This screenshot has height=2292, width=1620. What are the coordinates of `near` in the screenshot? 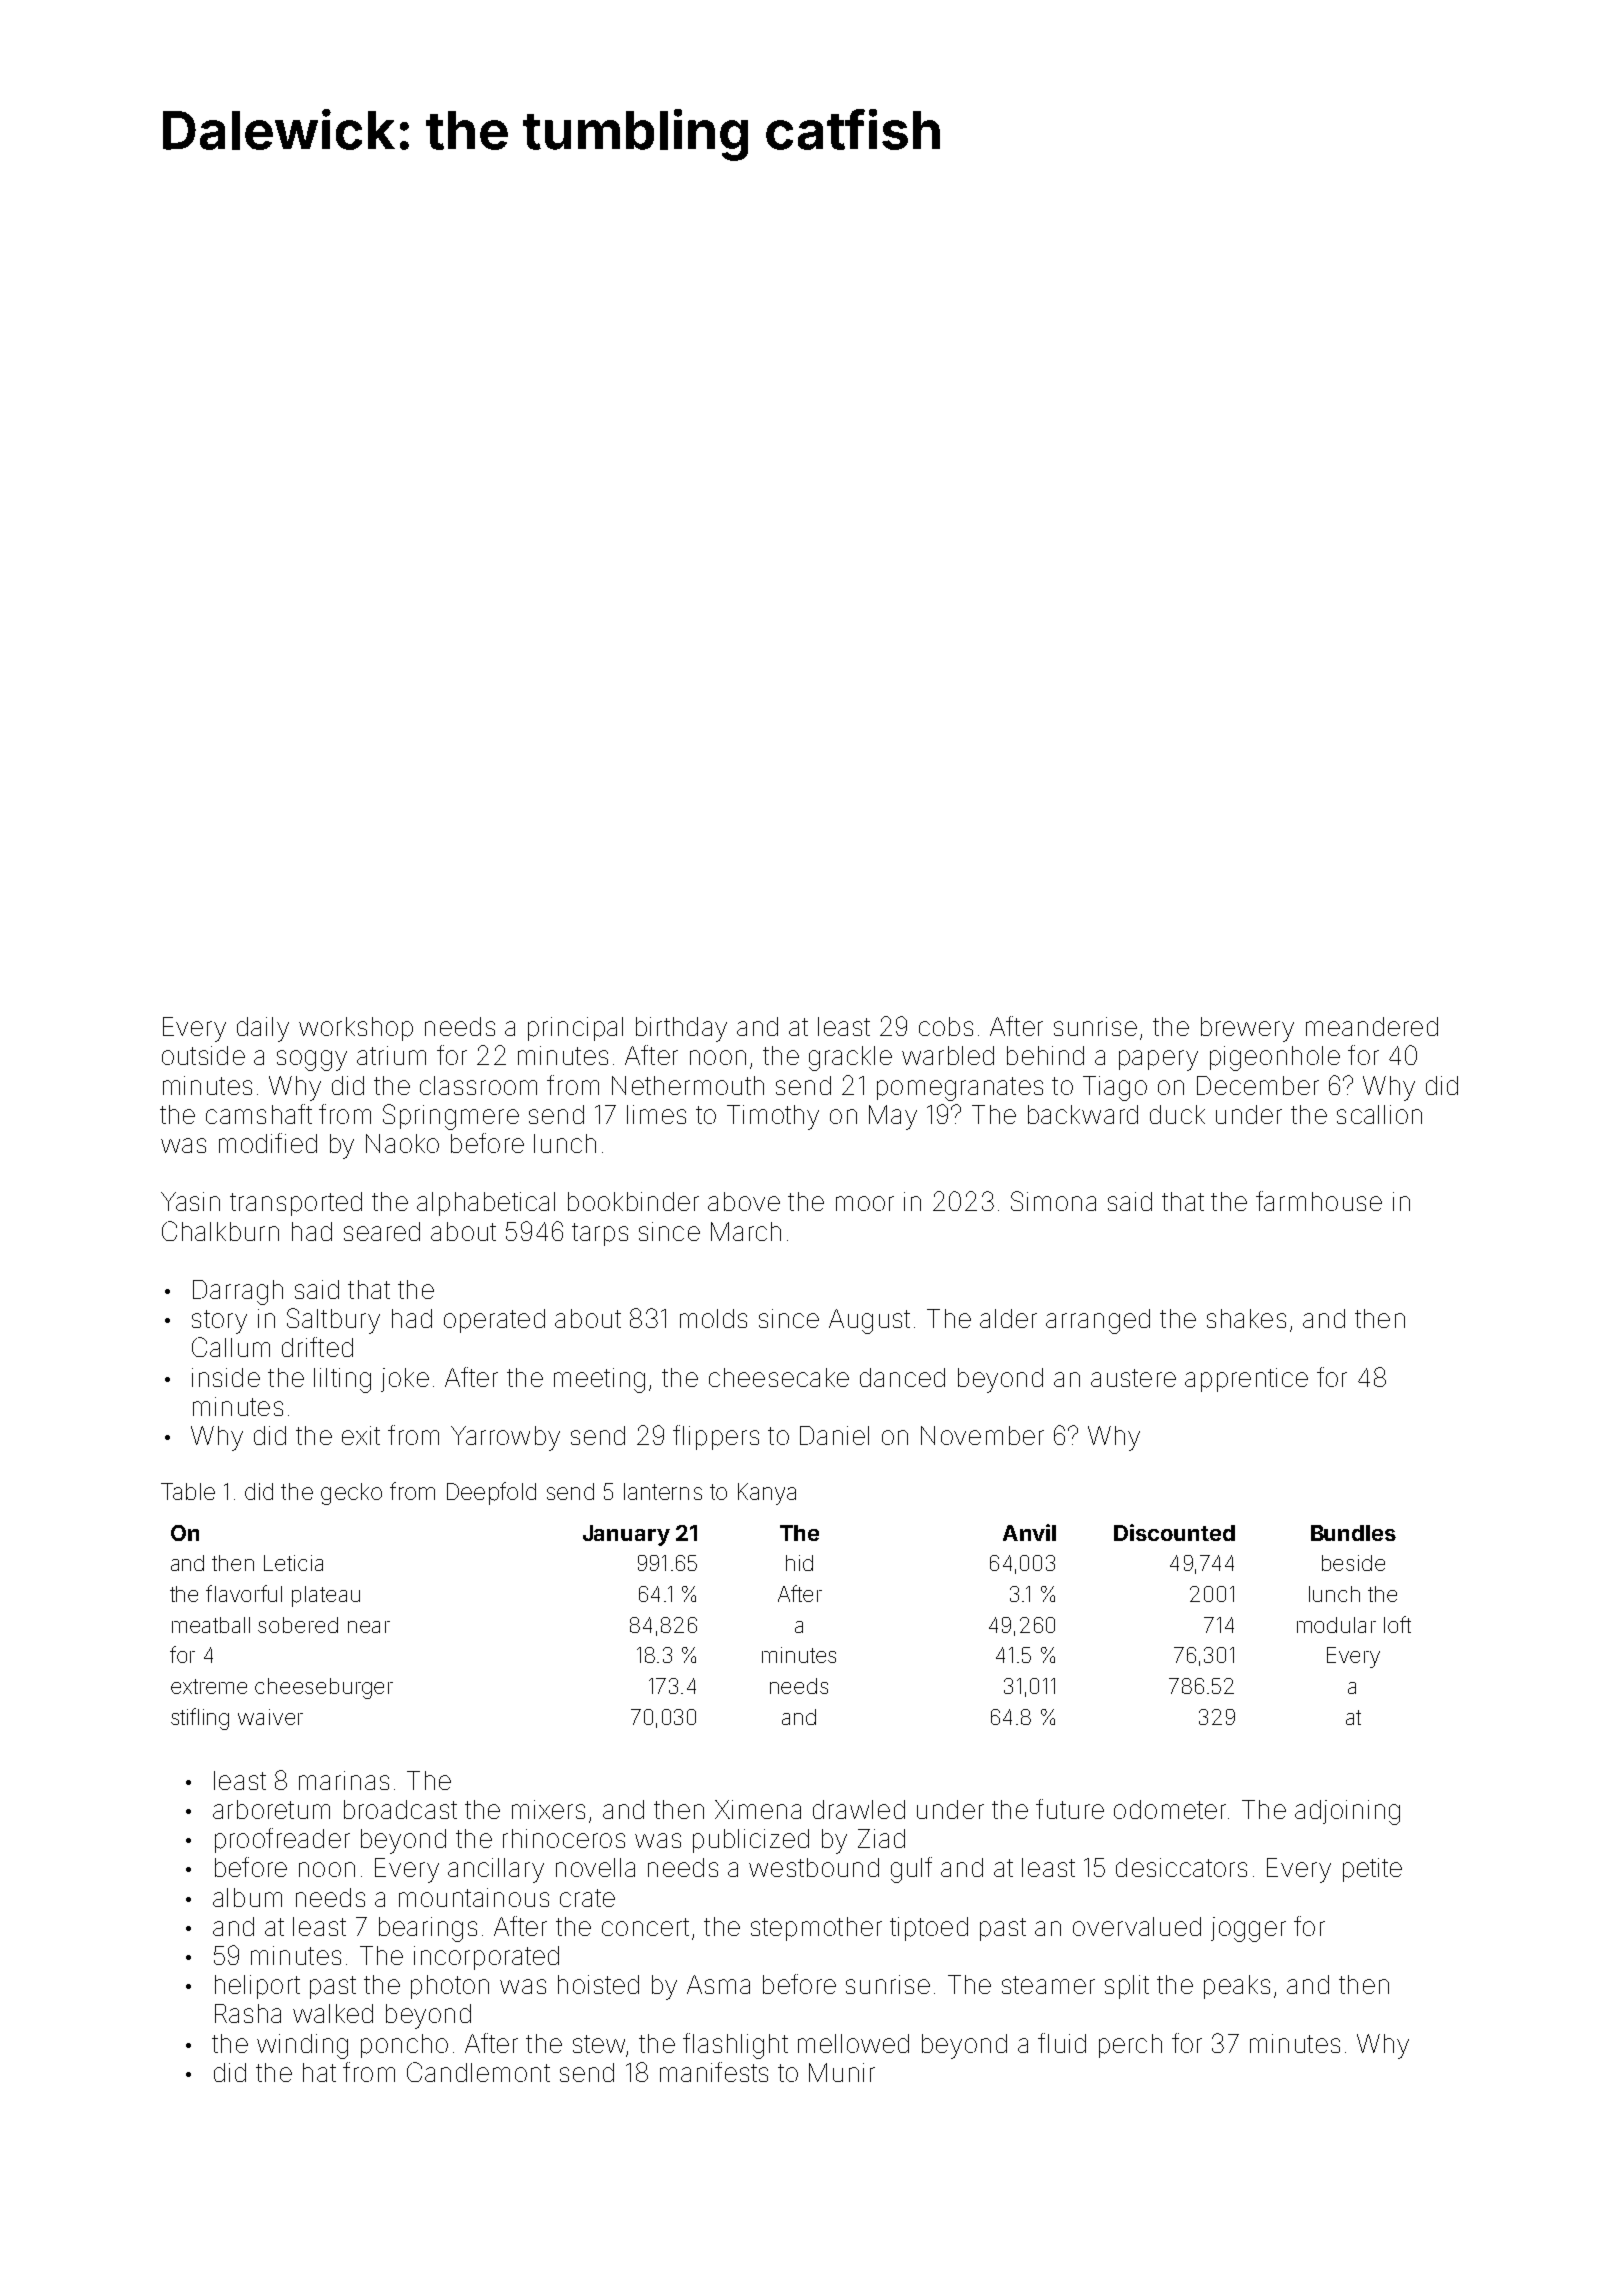 It's located at (369, 1627).
